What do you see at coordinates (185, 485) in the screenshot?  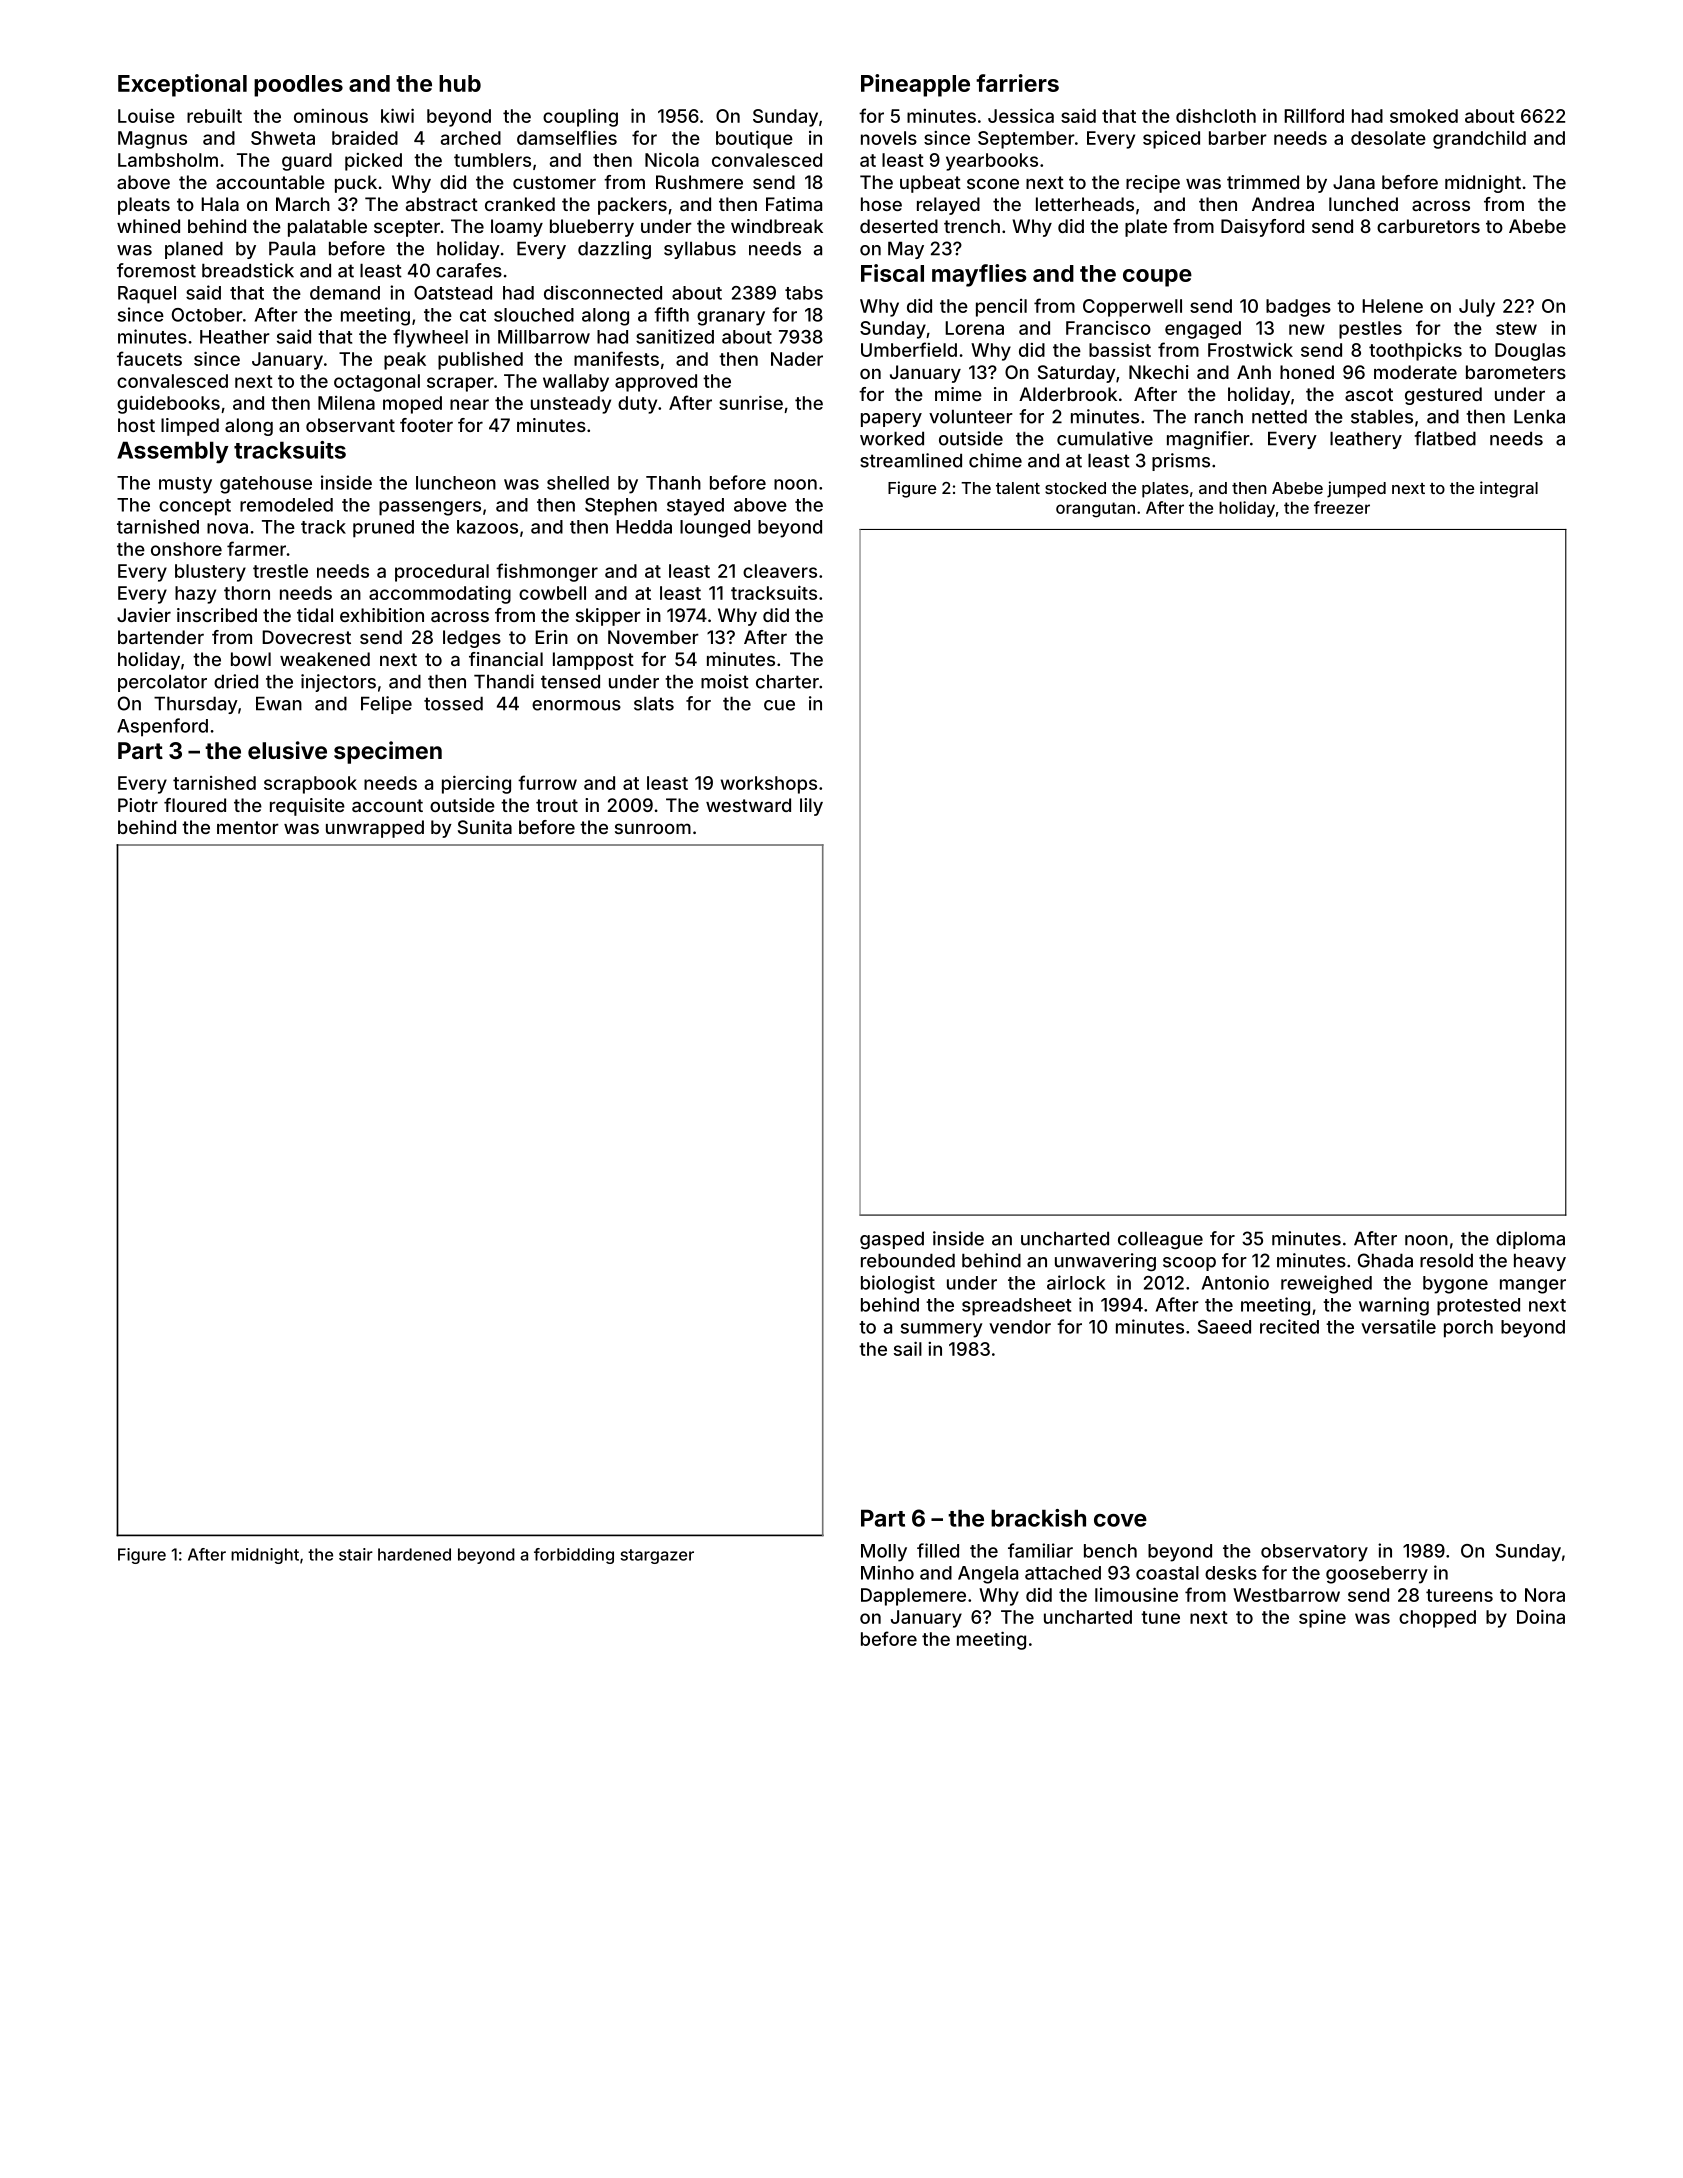 I see `musty` at bounding box center [185, 485].
